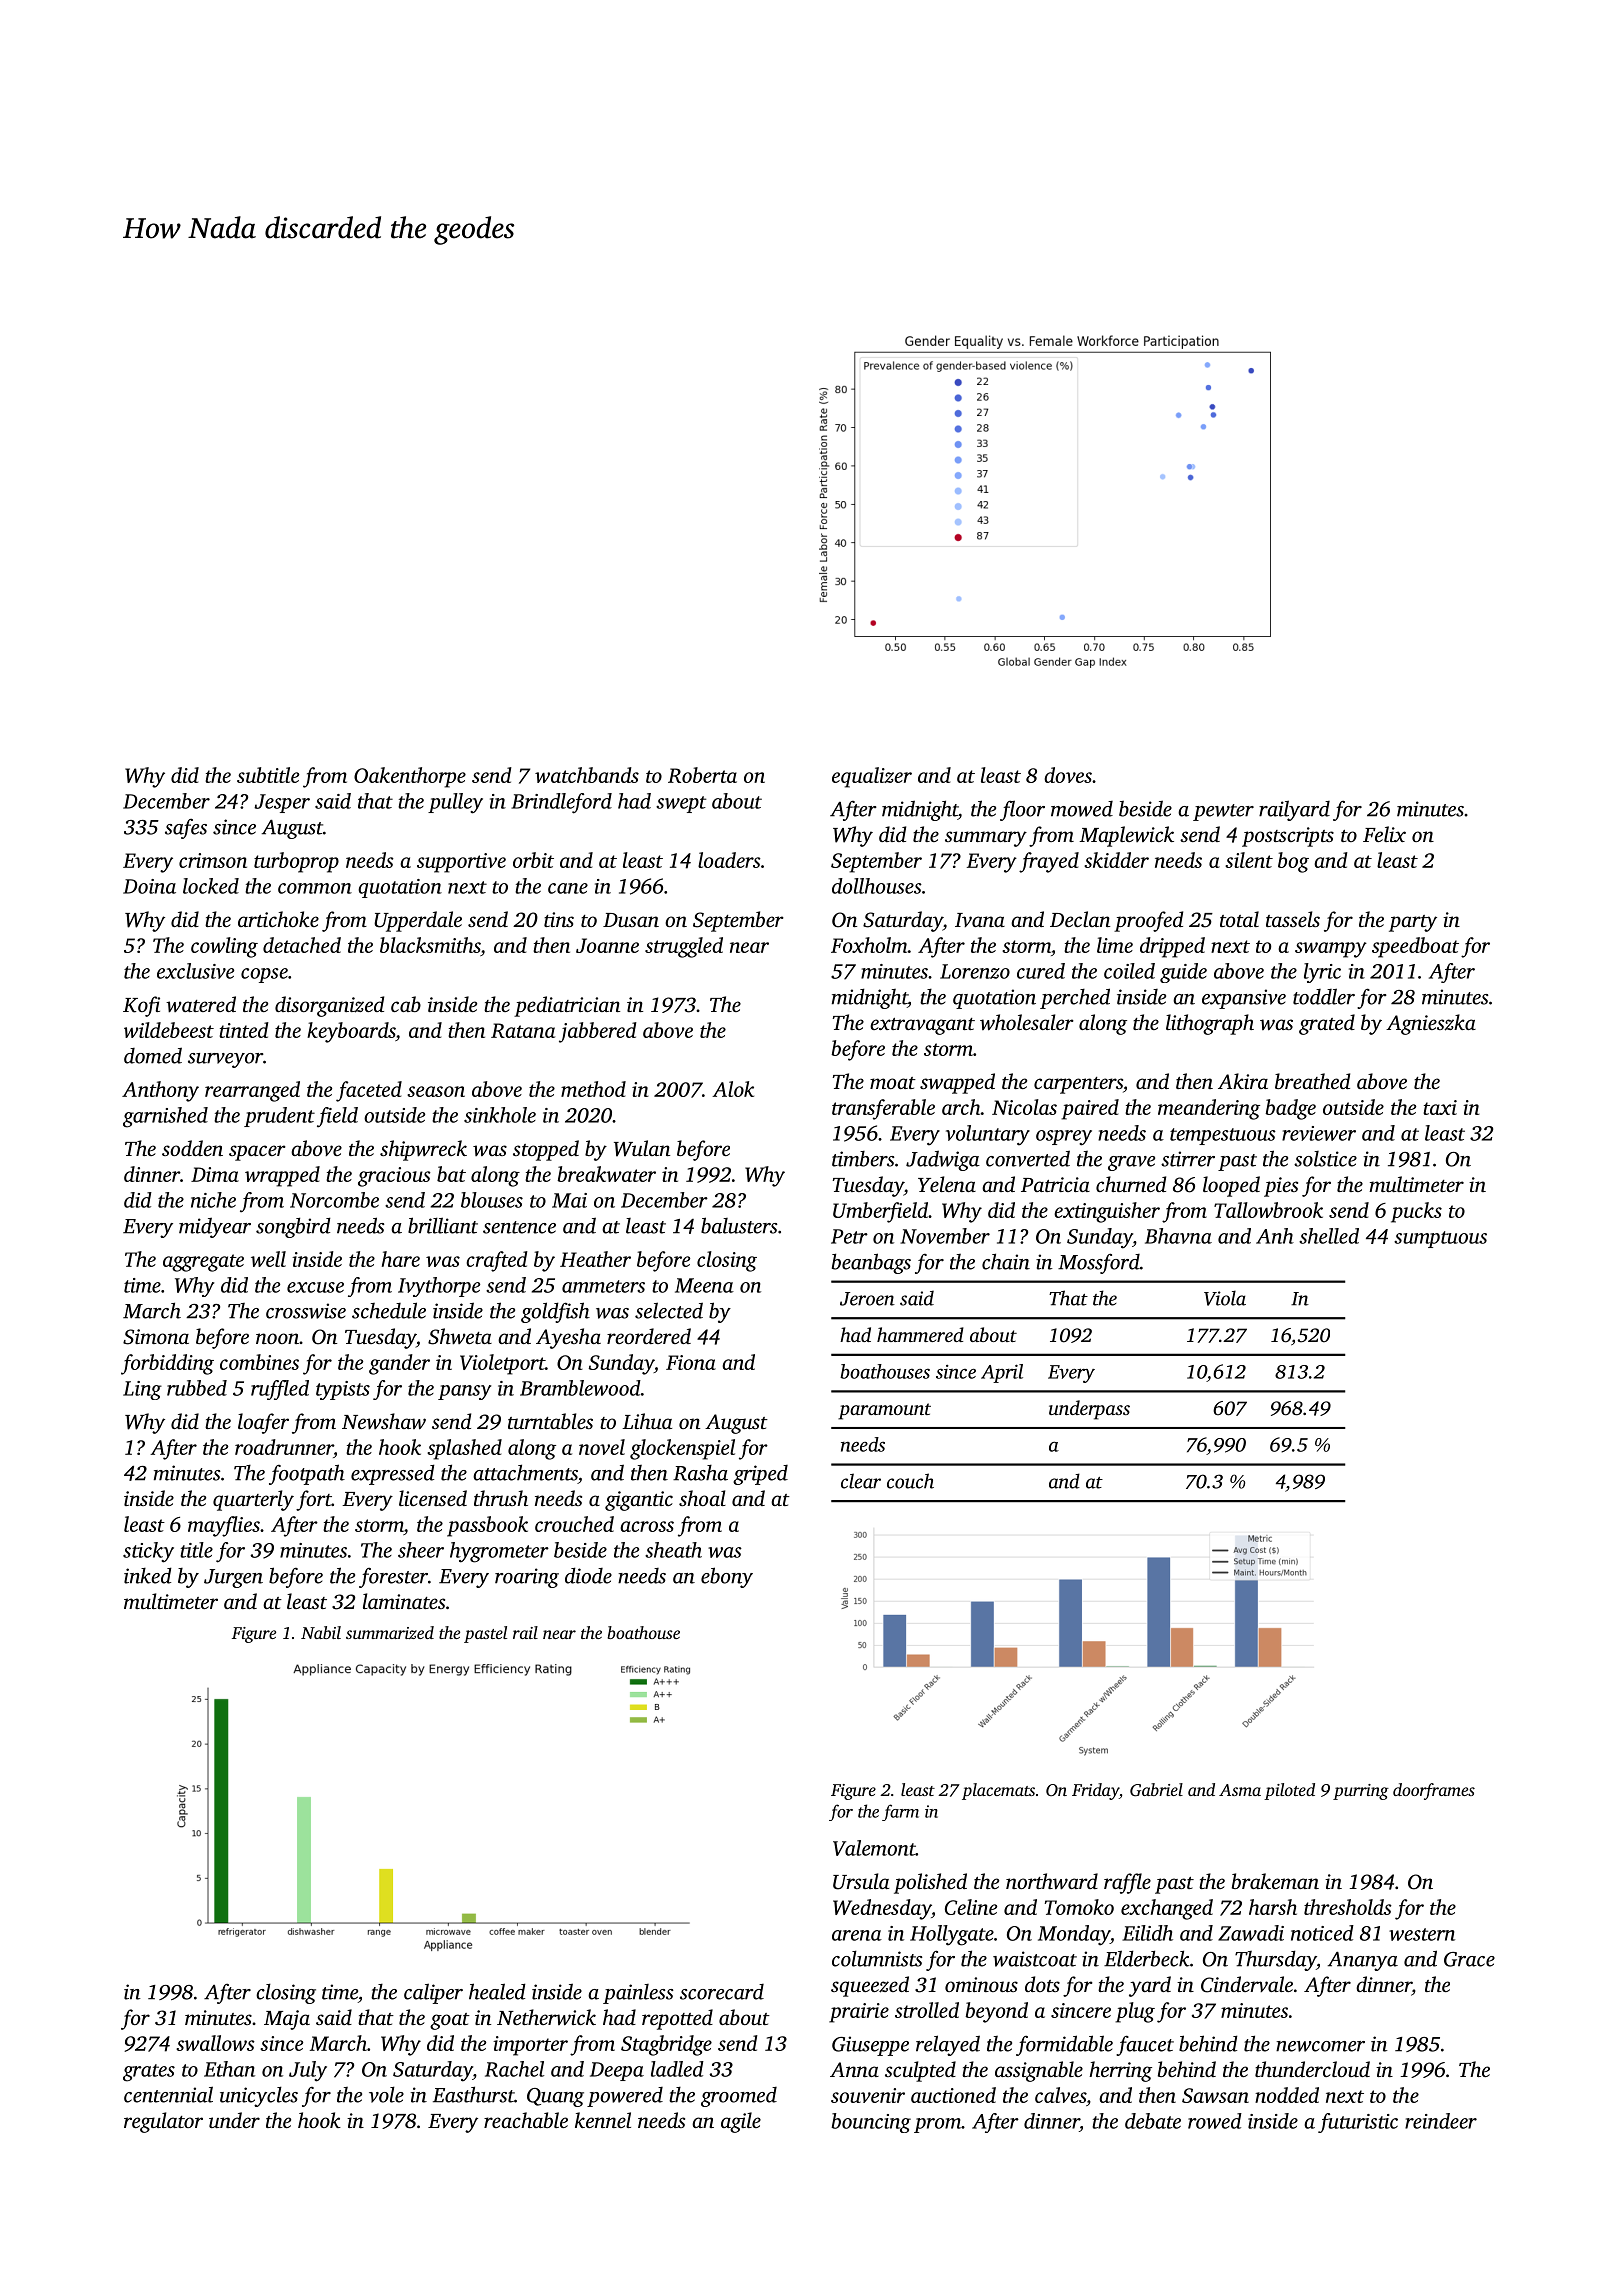  What do you see at coordinates (192, 1148) in the screenshot?
I see `sodden` at bounding box center [192, 1148].
